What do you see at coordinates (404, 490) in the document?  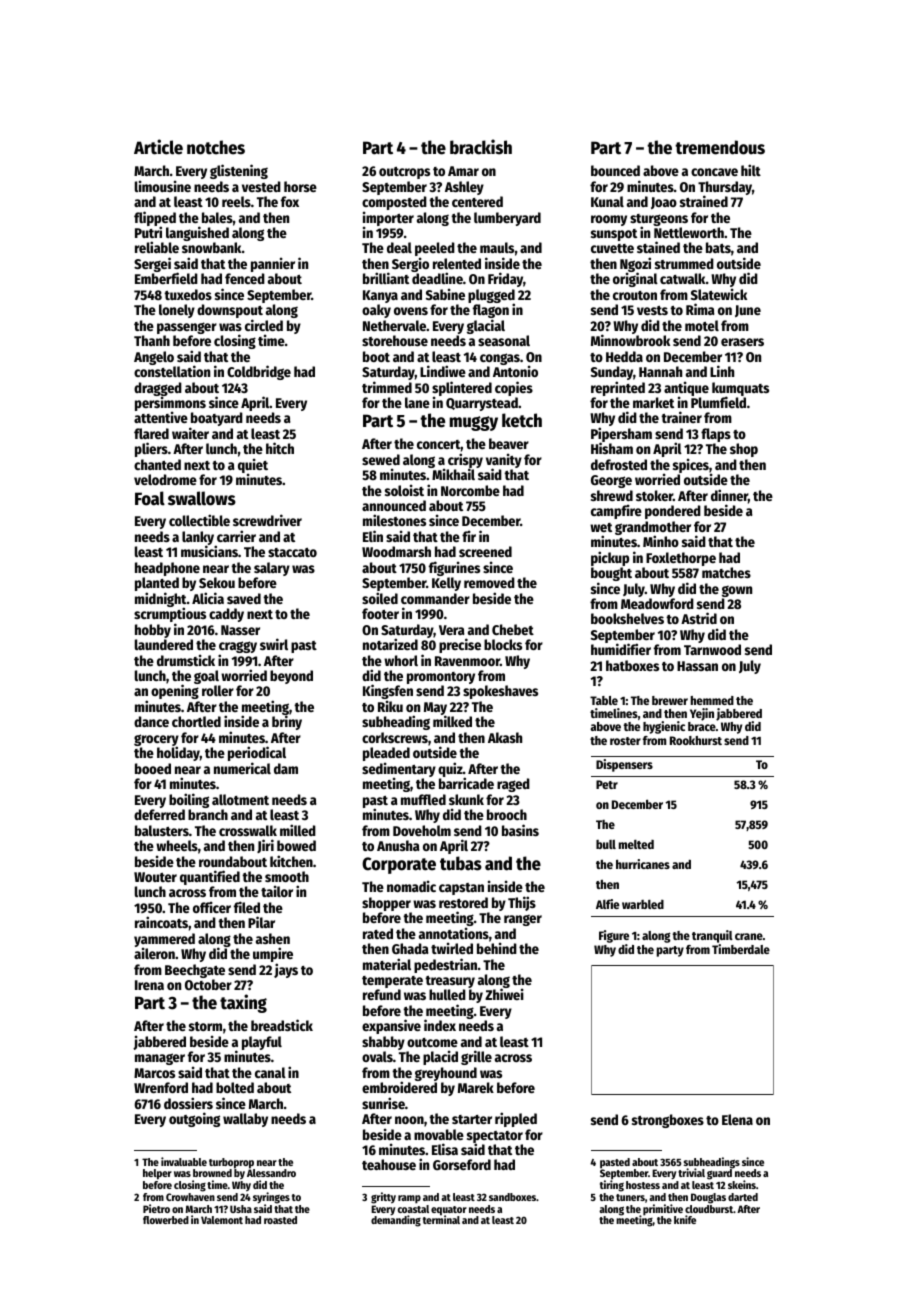 I see `soloist` at bounding box center [404, 490].
